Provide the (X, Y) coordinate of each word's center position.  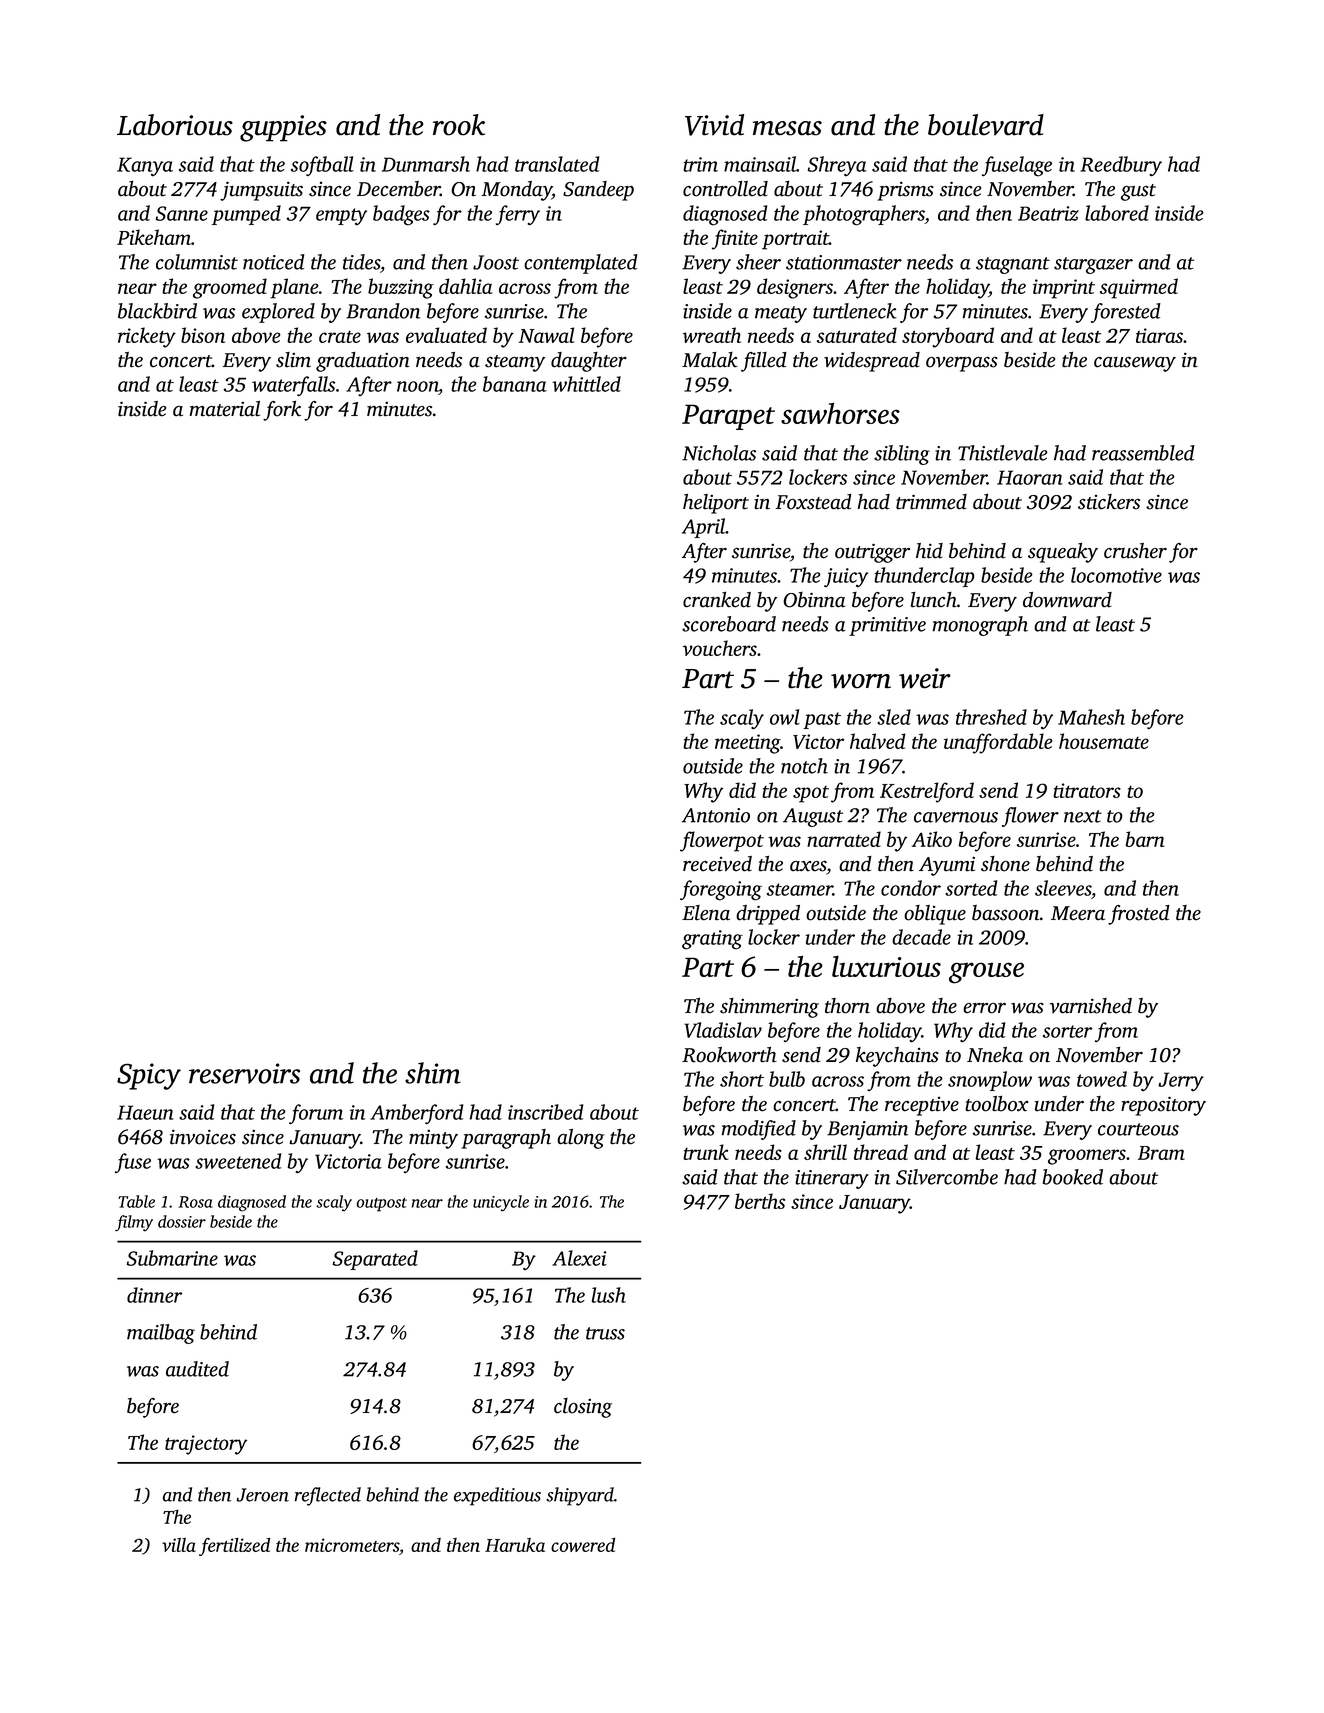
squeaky (1063, 553)
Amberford (416, 1114)
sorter (1067, 1031)
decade (921, 937)
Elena (706, 913)
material (225, 409)
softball (322, 166)
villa (179, 1545)
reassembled (1143, 453)
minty (433, 1139)
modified (759, 1130)
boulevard (986, 125)
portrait (795, 240)
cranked (717, 600)
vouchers (720, 648)
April (704, 528)
